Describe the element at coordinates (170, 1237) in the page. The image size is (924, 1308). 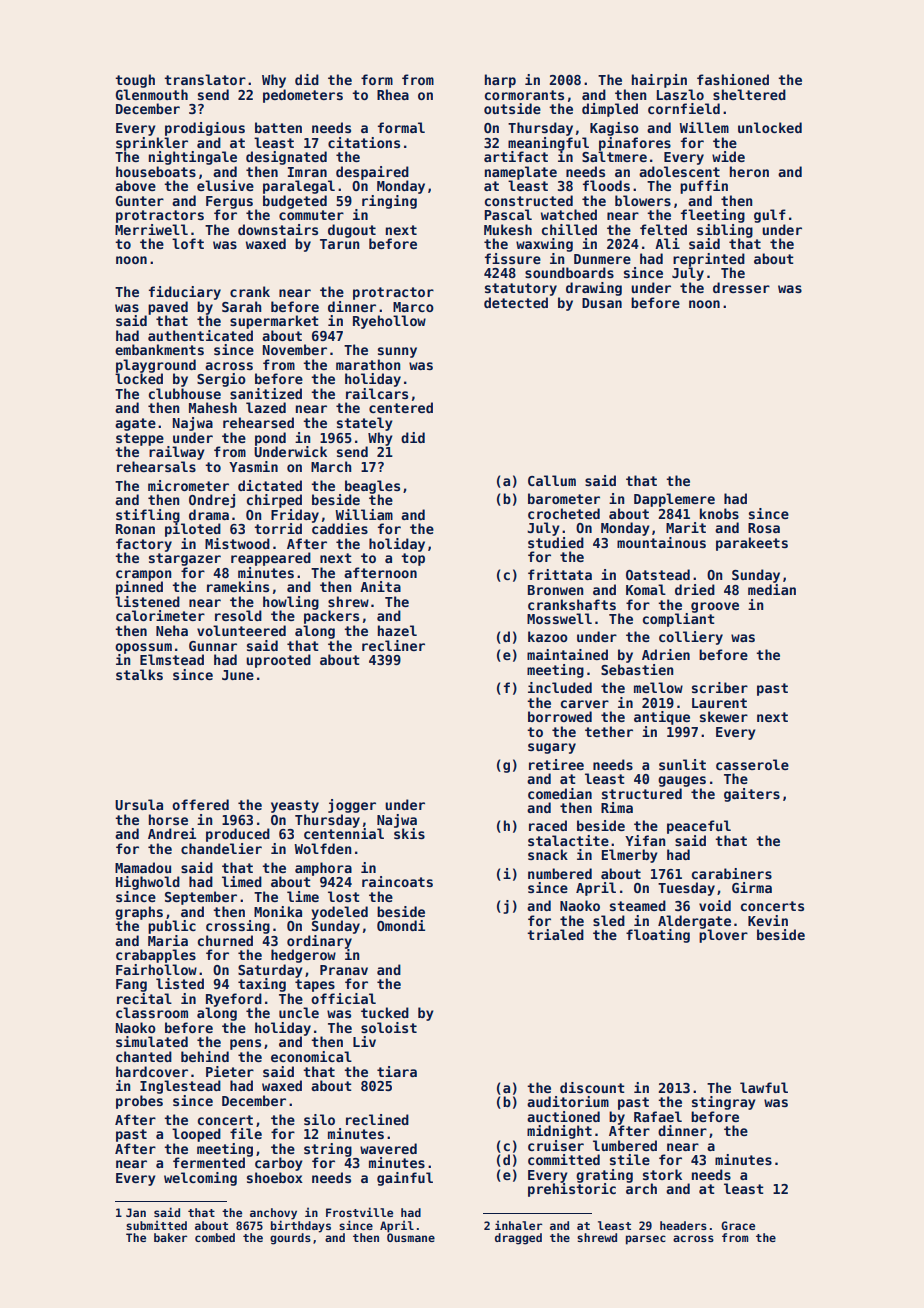
I see `baker` at that location.
